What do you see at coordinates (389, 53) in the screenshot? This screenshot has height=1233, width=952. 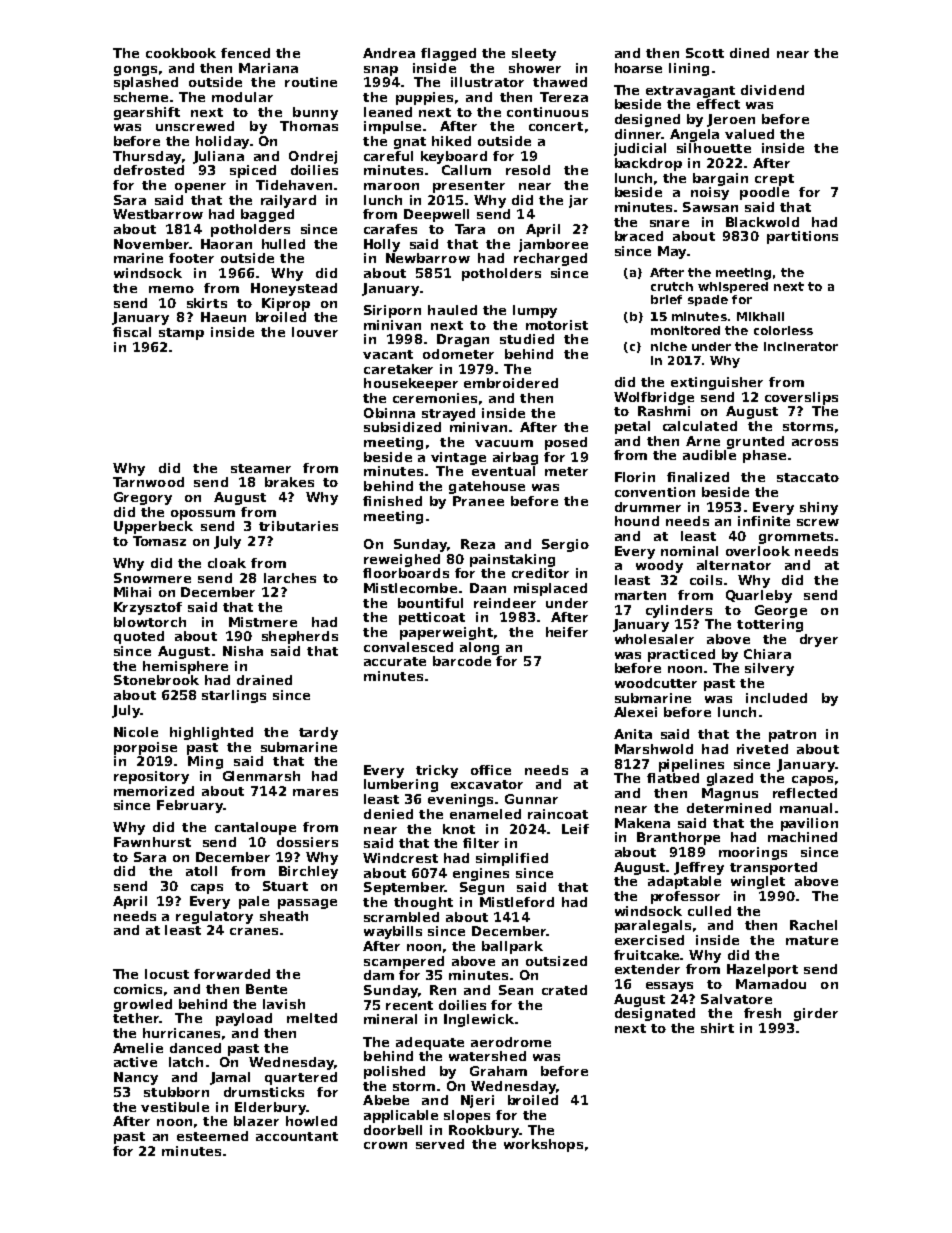 I see `Andrea` at bounding box center [389, 53].
